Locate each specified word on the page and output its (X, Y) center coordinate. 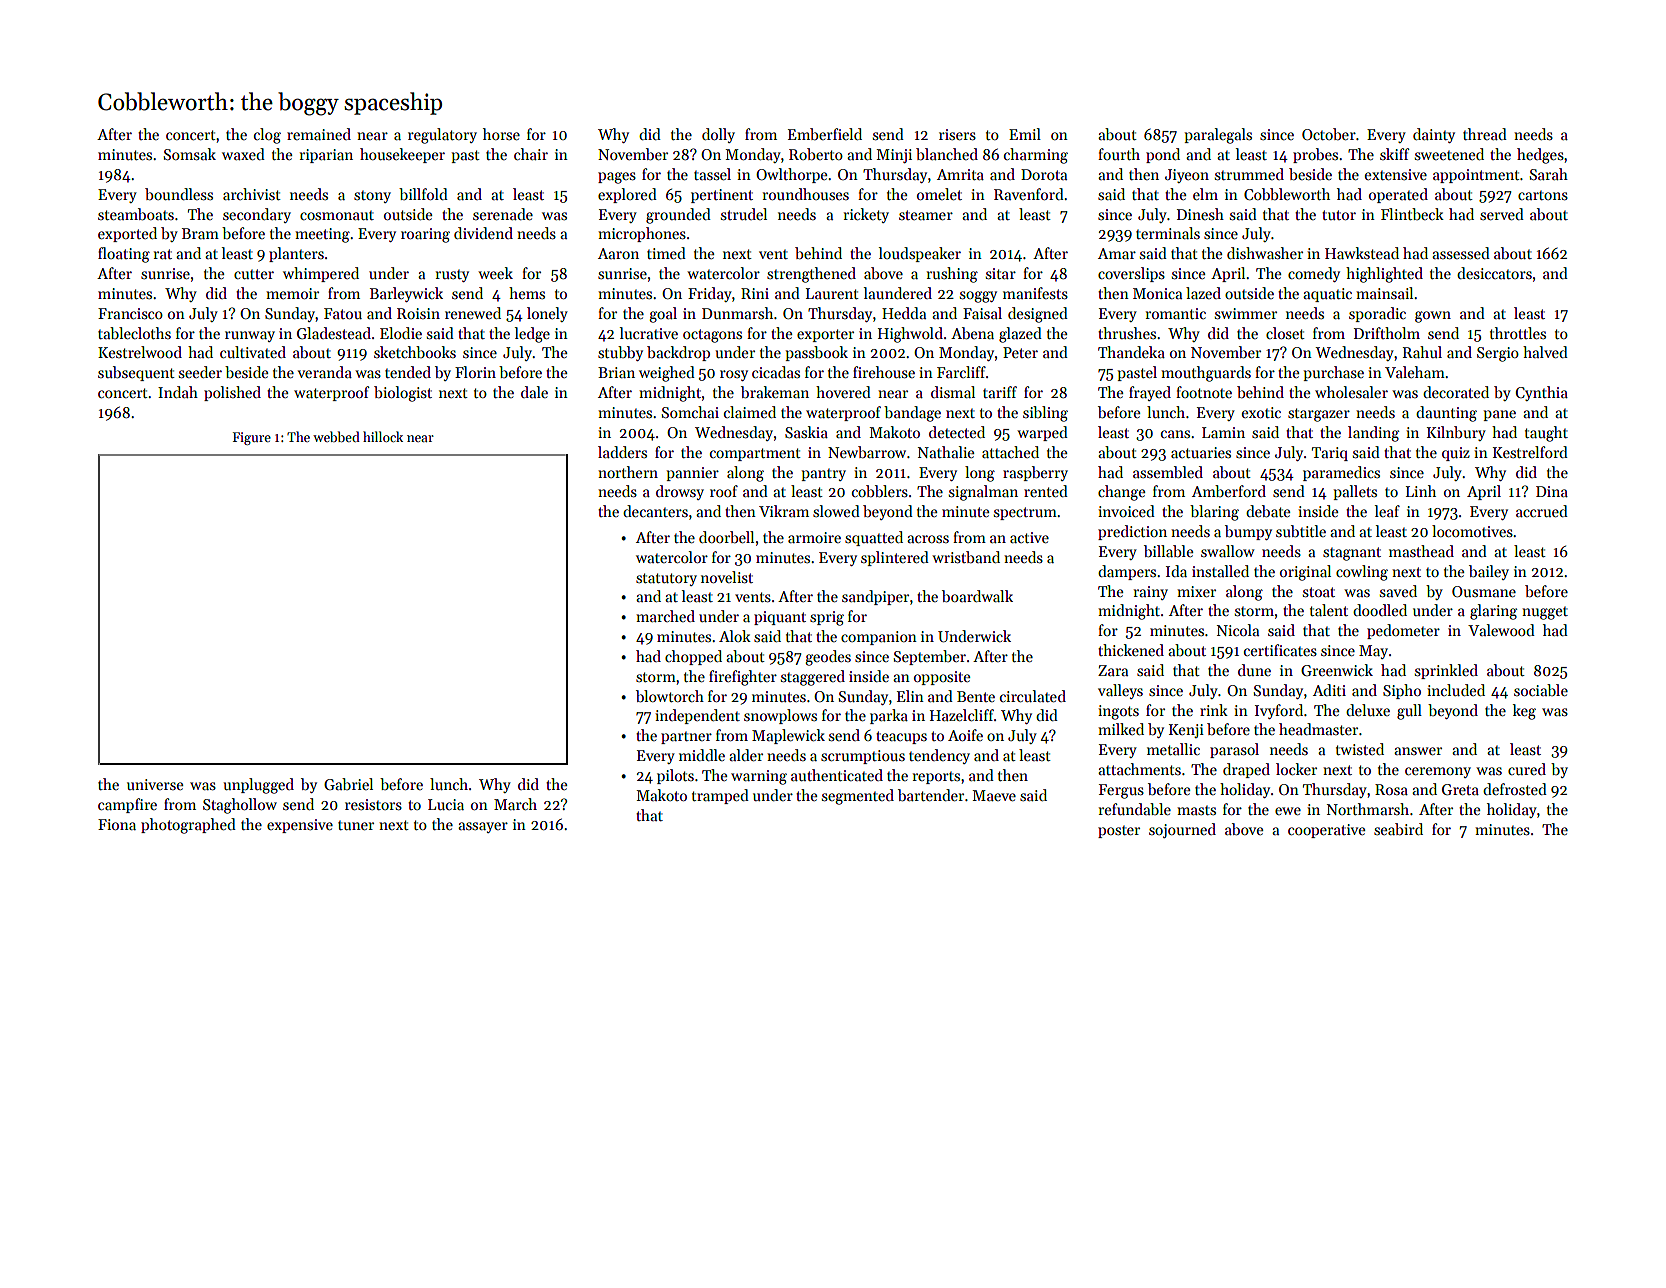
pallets (1355, 492)
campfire (127, 805)
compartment (755, 454)
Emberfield (825, 134)
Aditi (1329, 690)
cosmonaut (337, 215)
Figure (252, 438)
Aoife (965, 735)
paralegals (1218, 136)
